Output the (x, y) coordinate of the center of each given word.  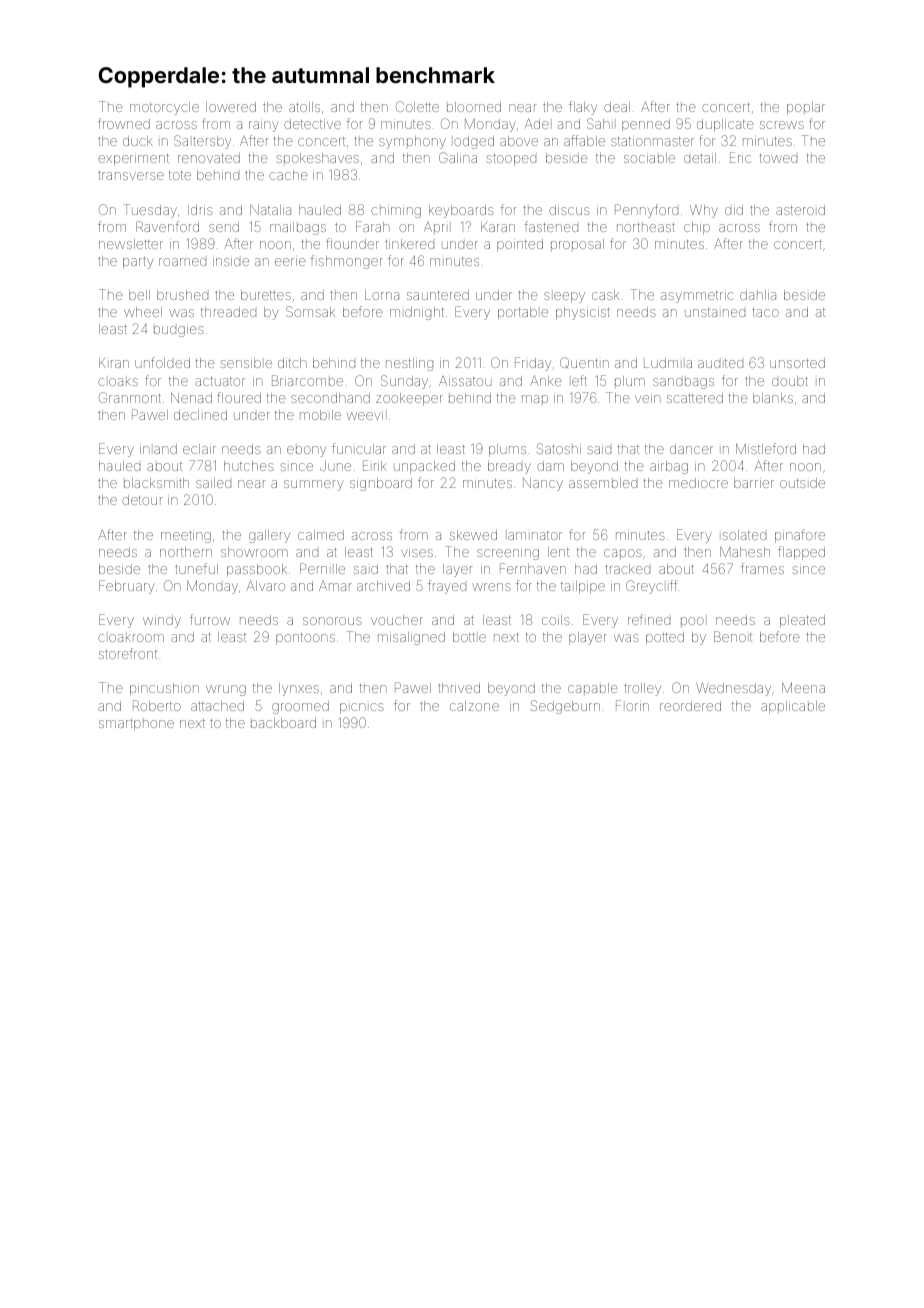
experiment (133, 160)
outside (802, 483)
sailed (213, 483)
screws (782, 125)
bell (139, 295)
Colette (417, 106)
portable (523, 313)
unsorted (797, 363)
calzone (474, 706)
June (335, 466)
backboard (283, 723)
